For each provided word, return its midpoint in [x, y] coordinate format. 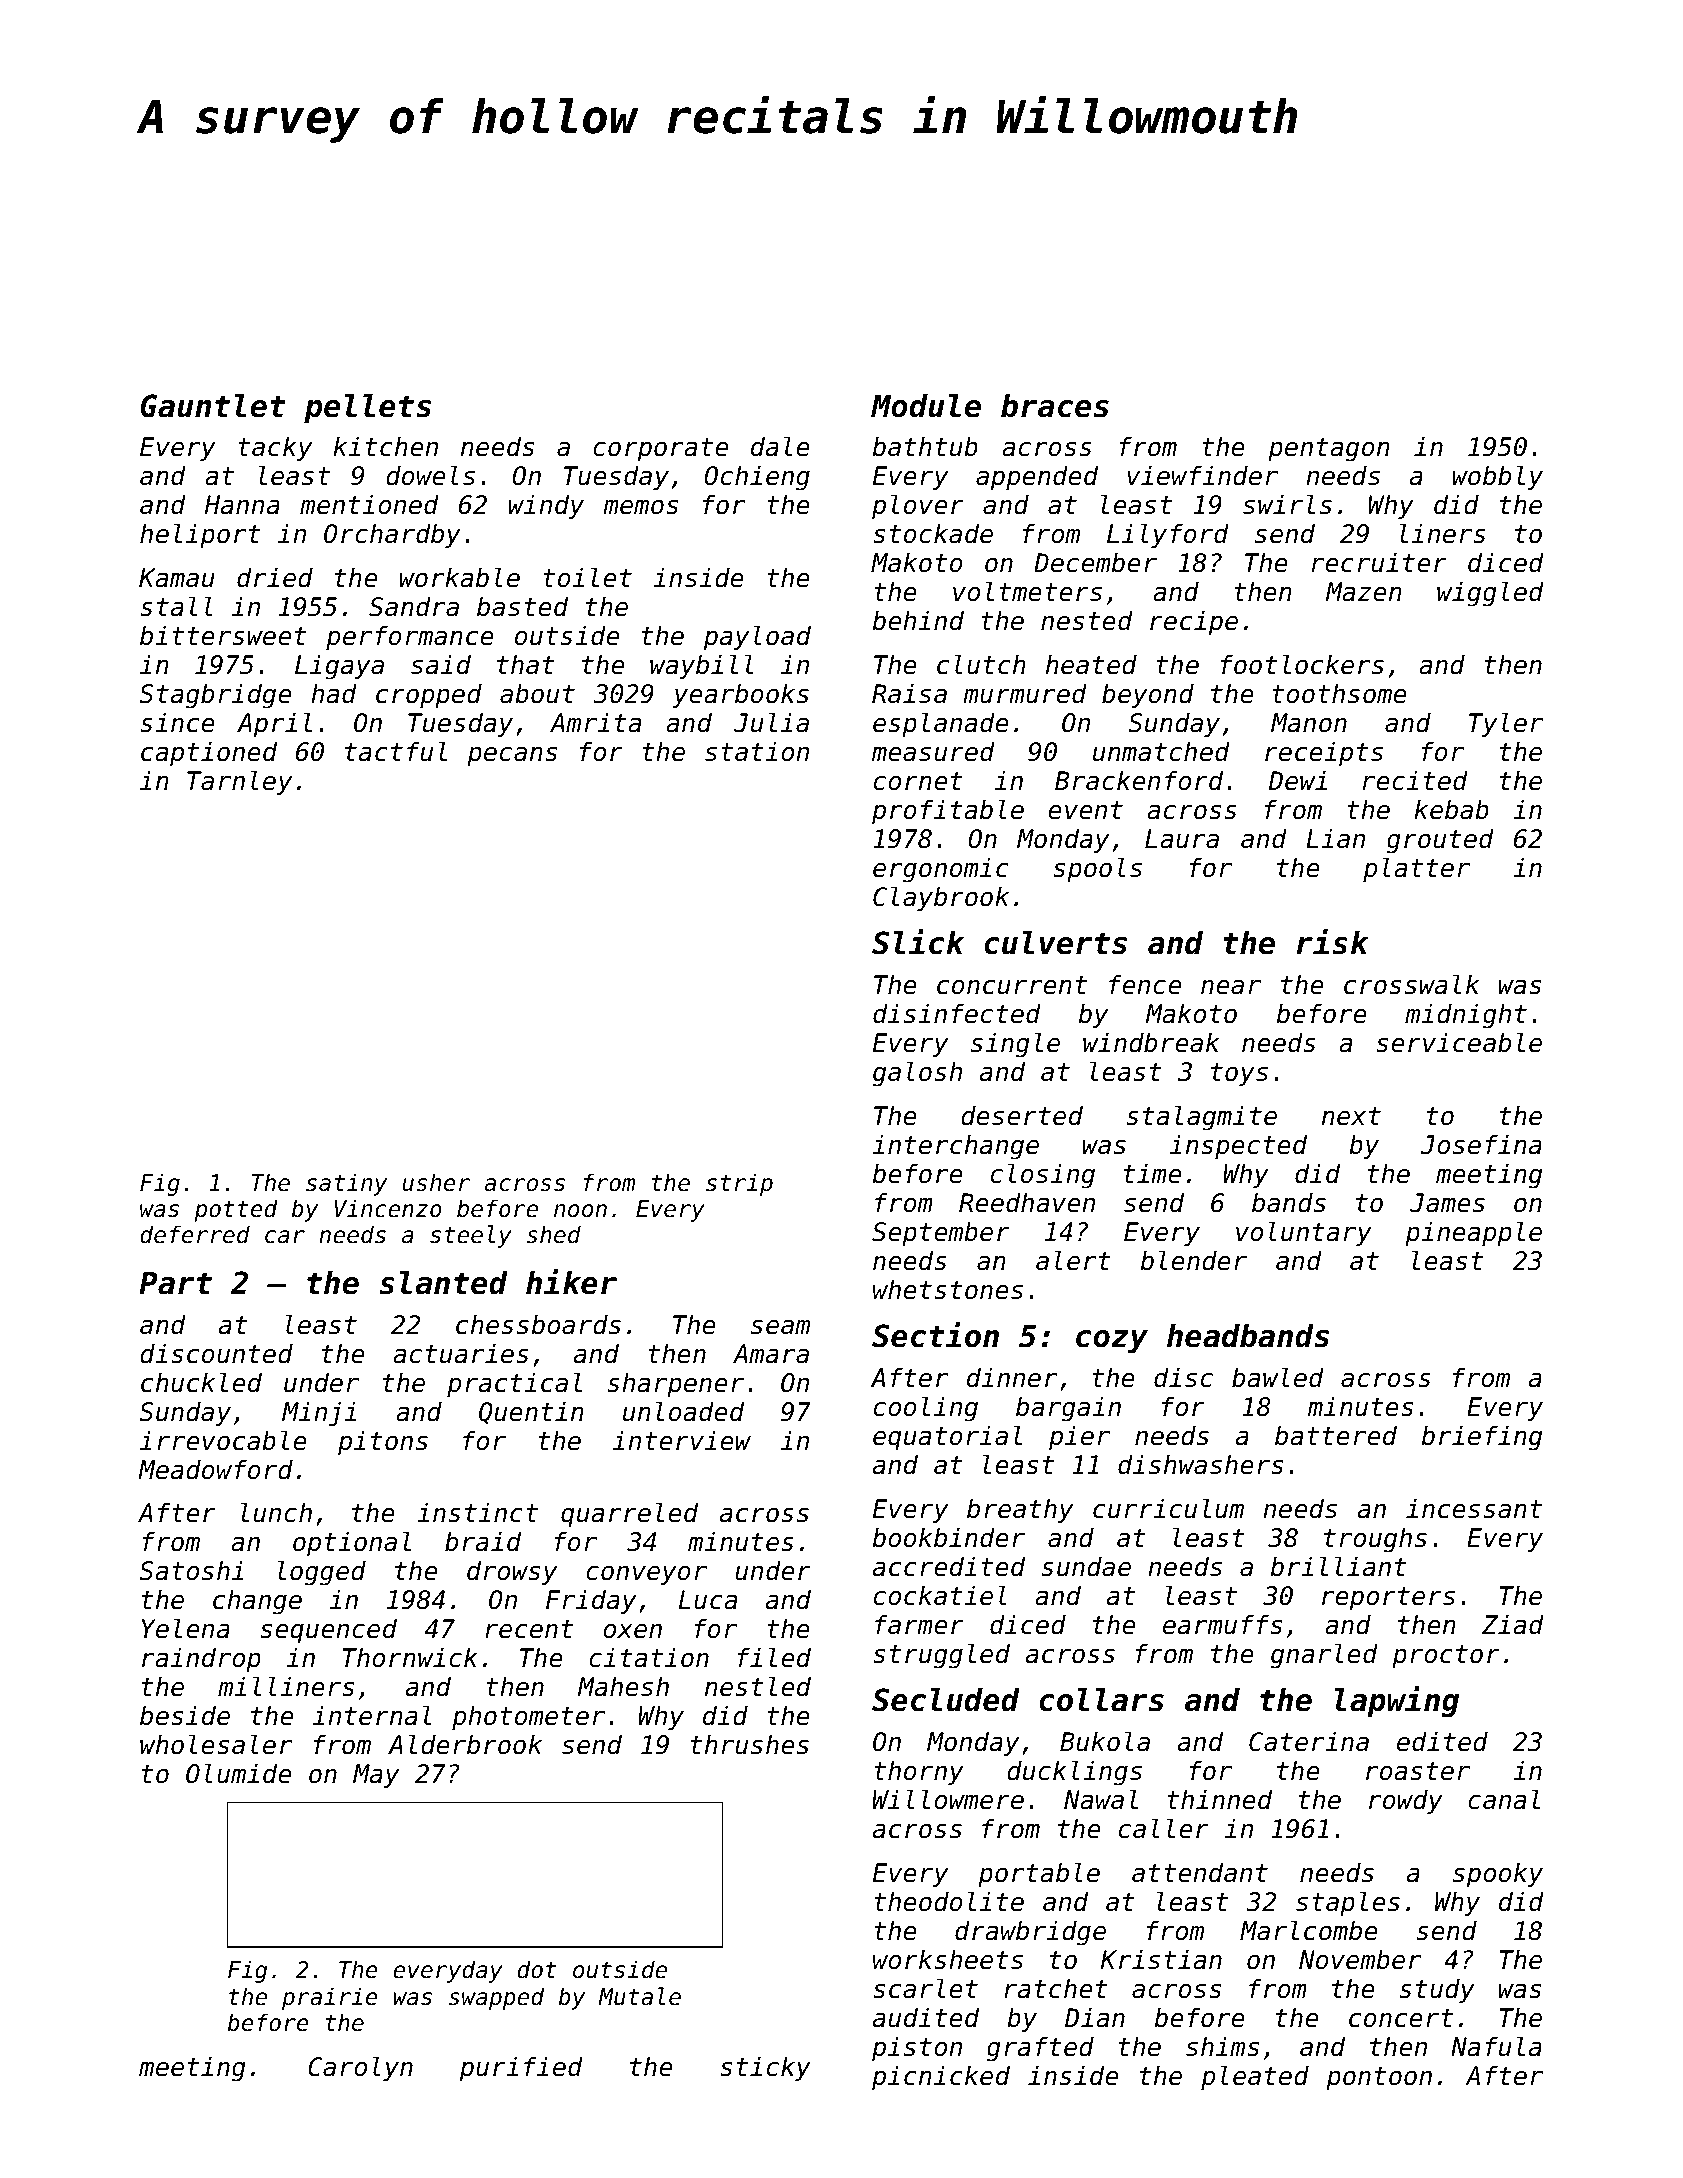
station [757, 751]
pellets [367, 409]
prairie [330, 1998]
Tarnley [239, 783]
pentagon [1329, 450]
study [1437, 1991]
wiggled [1490, 594]
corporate [660, 450]
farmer [919, 1624]
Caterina [1309, 1741]
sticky [765, 2069]
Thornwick [410, 1657]
